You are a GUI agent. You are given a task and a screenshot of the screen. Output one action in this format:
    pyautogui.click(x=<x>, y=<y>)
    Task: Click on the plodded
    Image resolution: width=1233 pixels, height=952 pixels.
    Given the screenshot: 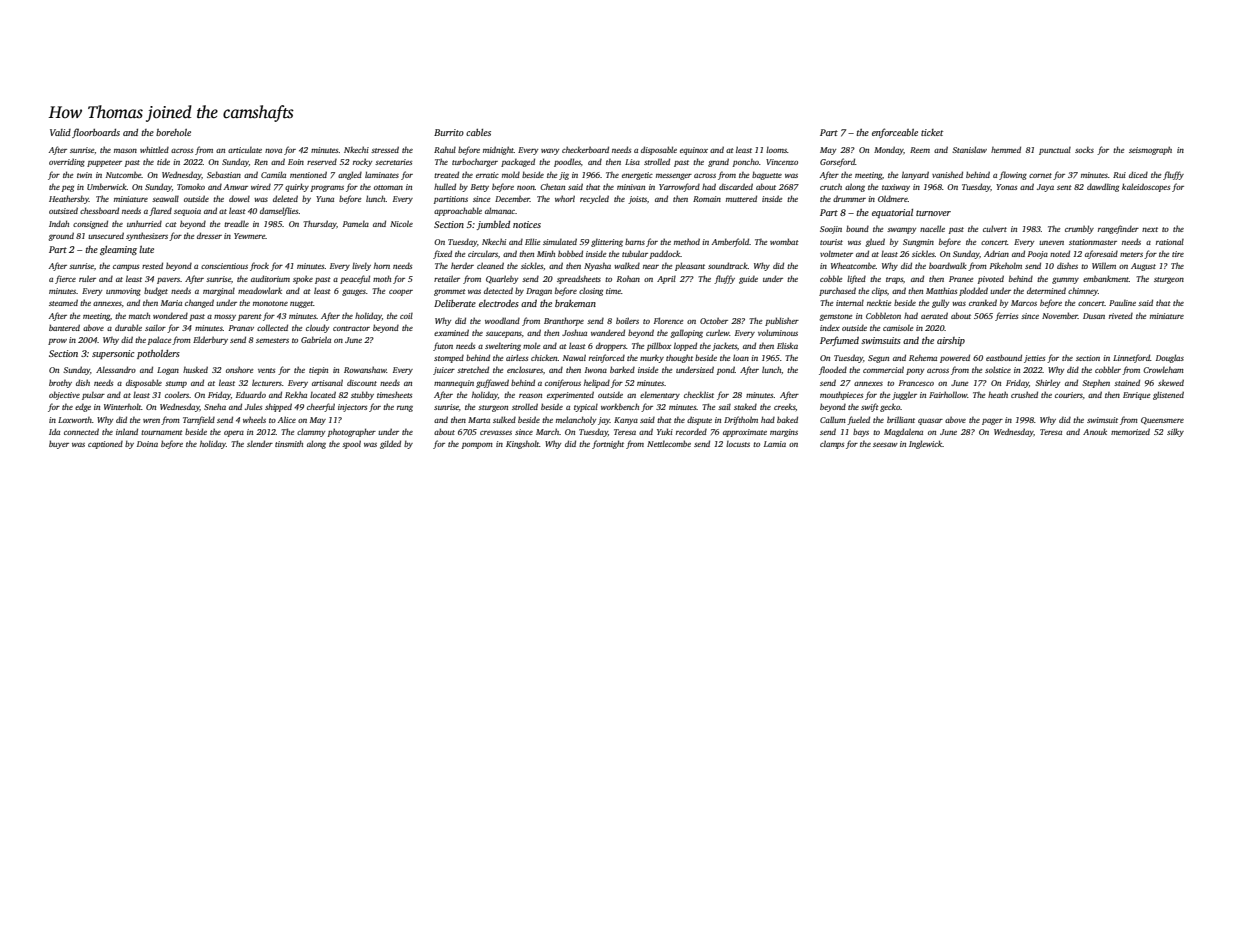 What is the action you would take?
    pyautogui.click(x=973, y=291)
